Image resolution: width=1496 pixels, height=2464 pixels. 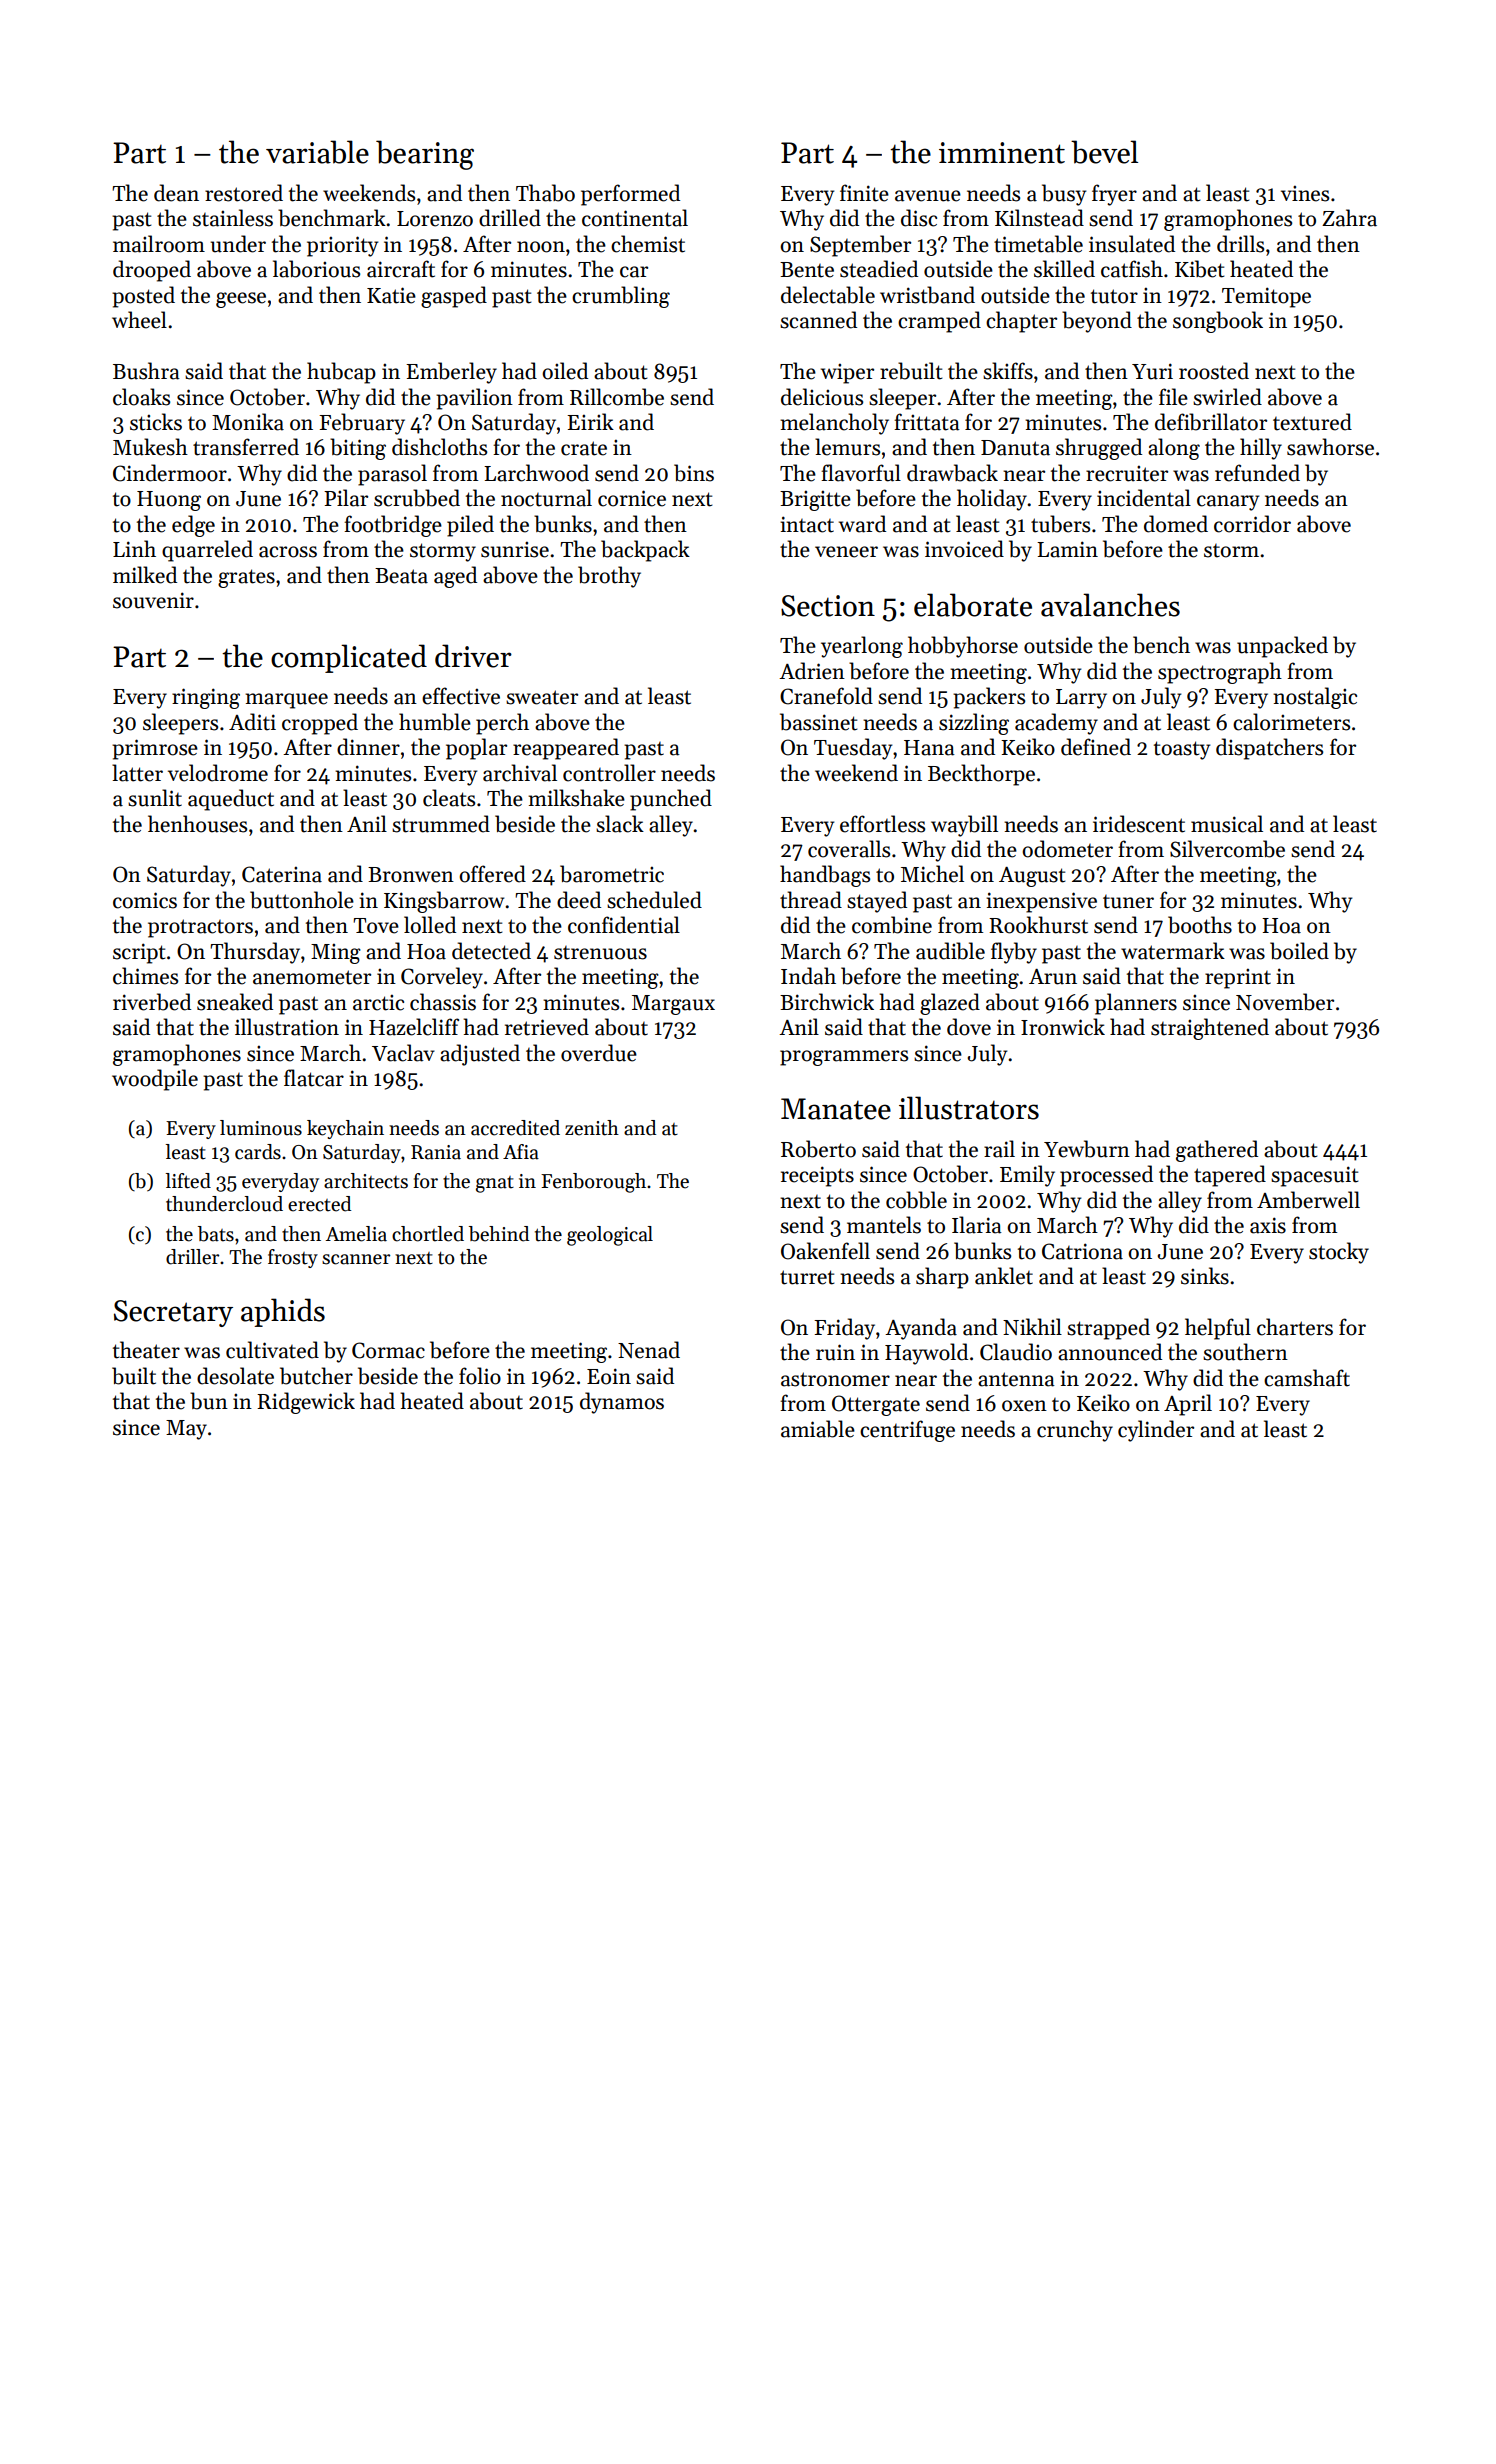 What do you see at coordinates (155, 749) in the screenshot?
I see `primrose` at bounding box center [155, 749].
